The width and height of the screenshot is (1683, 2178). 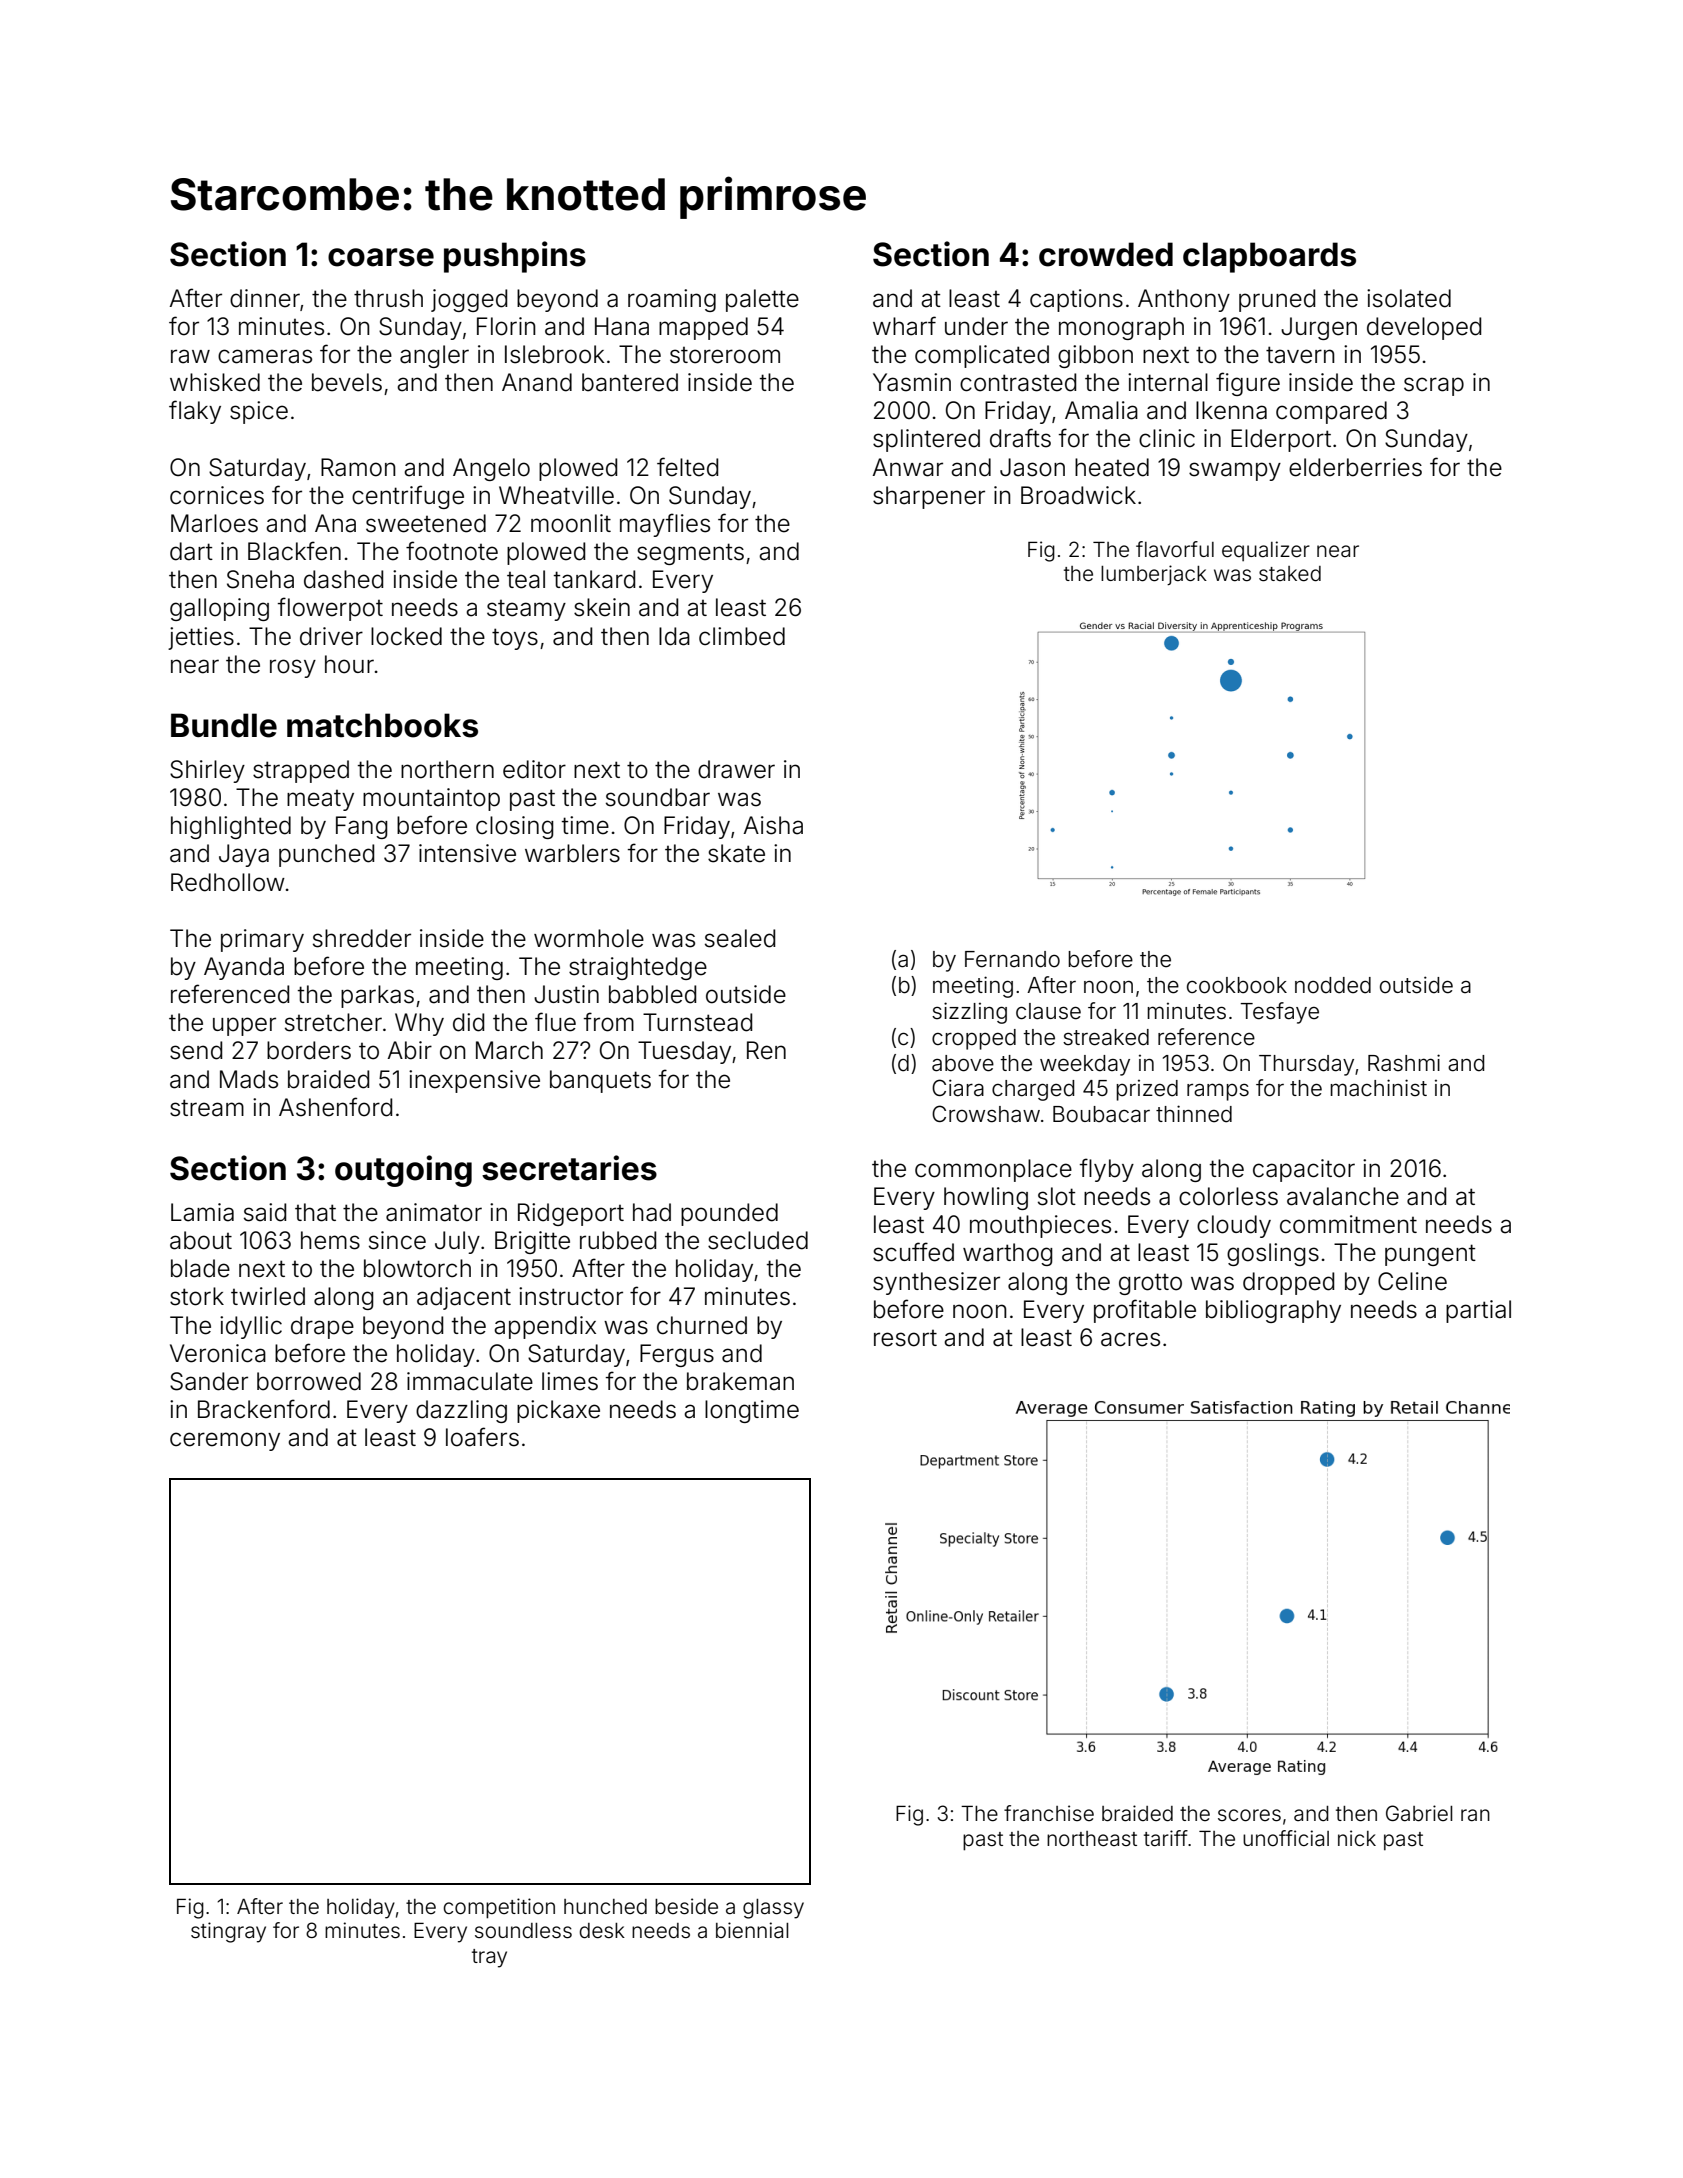 I want to click on churned, so click(x=702, y=1325).
